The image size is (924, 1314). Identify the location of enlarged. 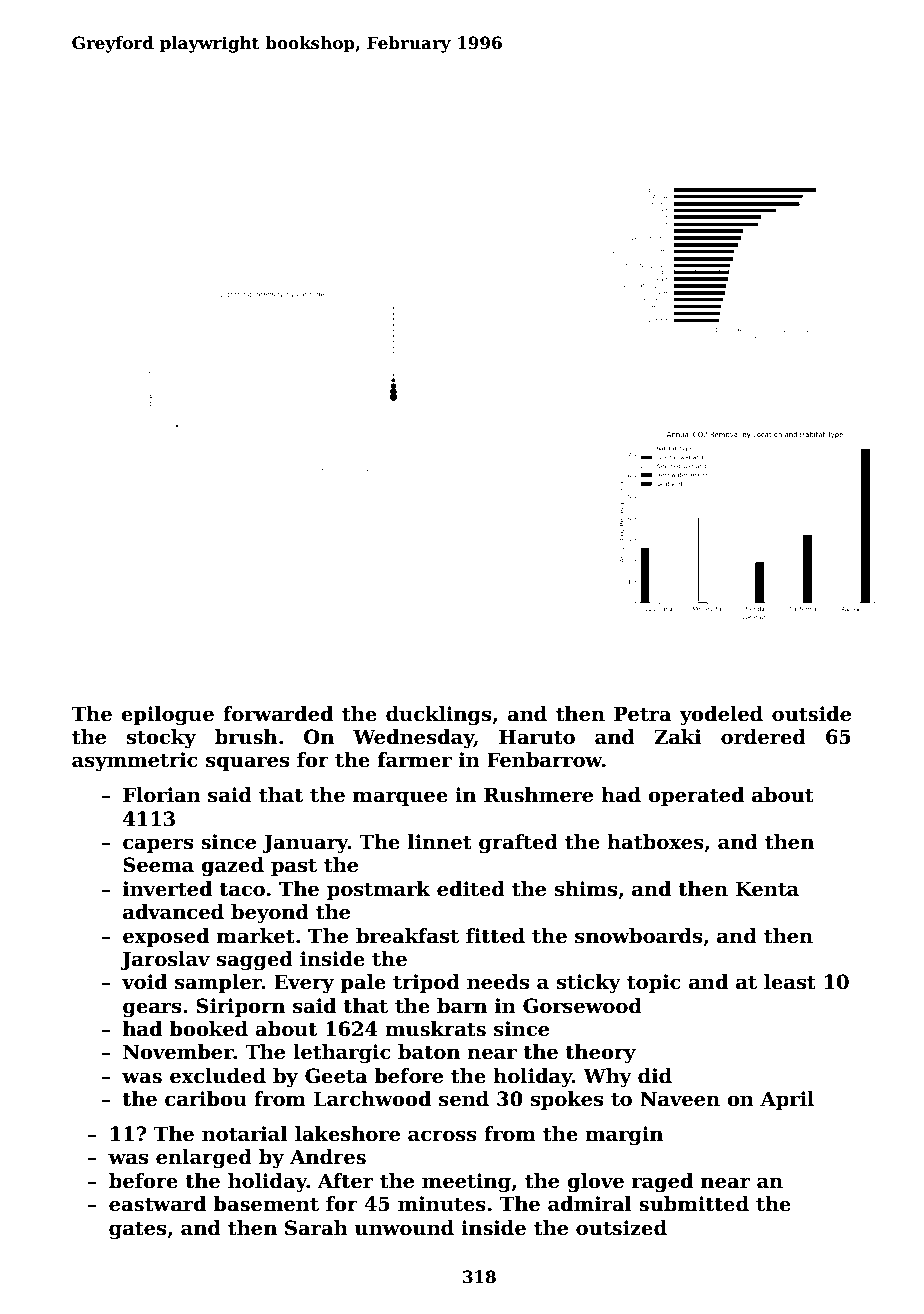
(204, 1159).
